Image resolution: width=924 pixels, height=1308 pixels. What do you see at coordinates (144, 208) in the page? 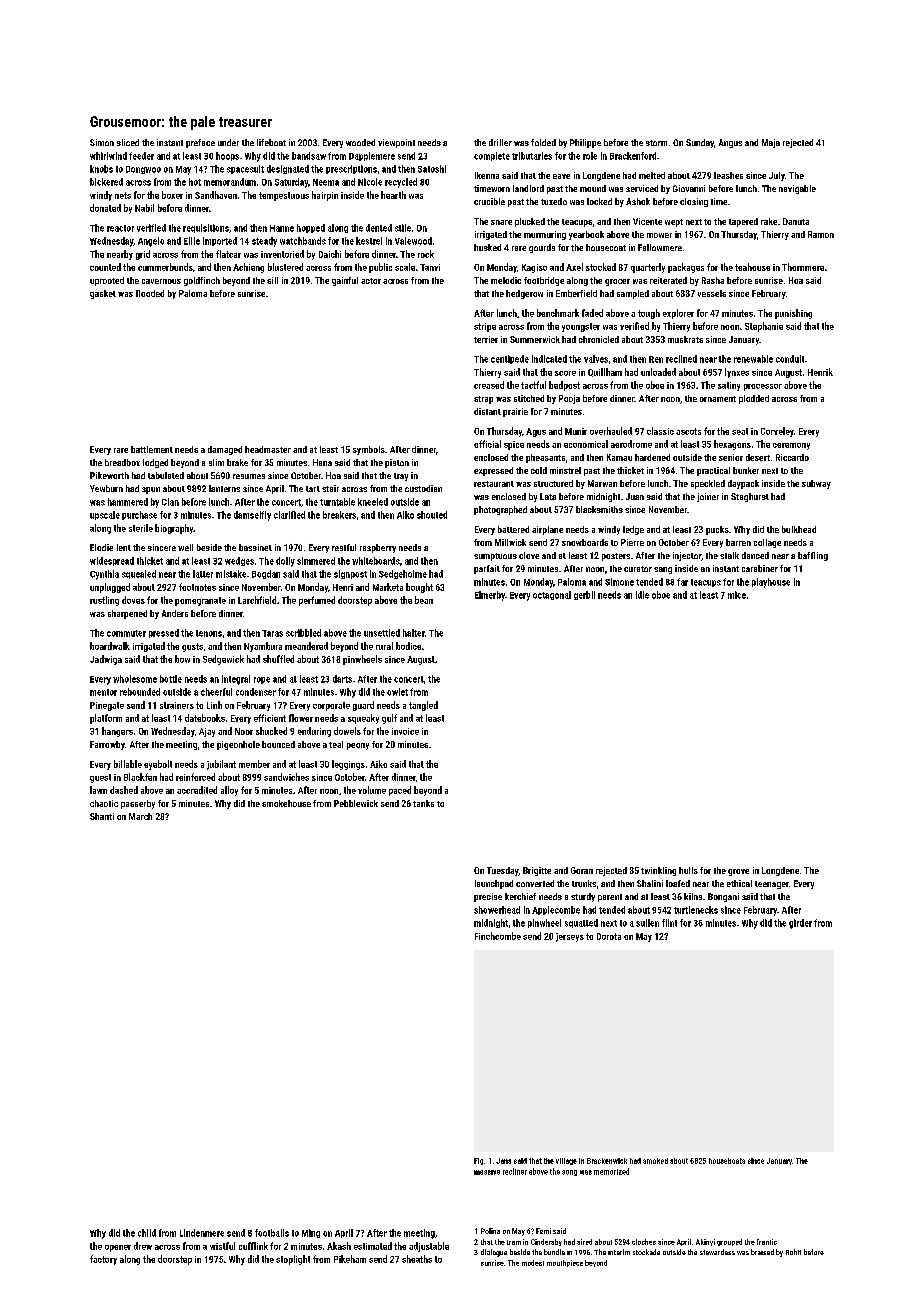
I see `Nabil` at bounding box center [144, 208].
